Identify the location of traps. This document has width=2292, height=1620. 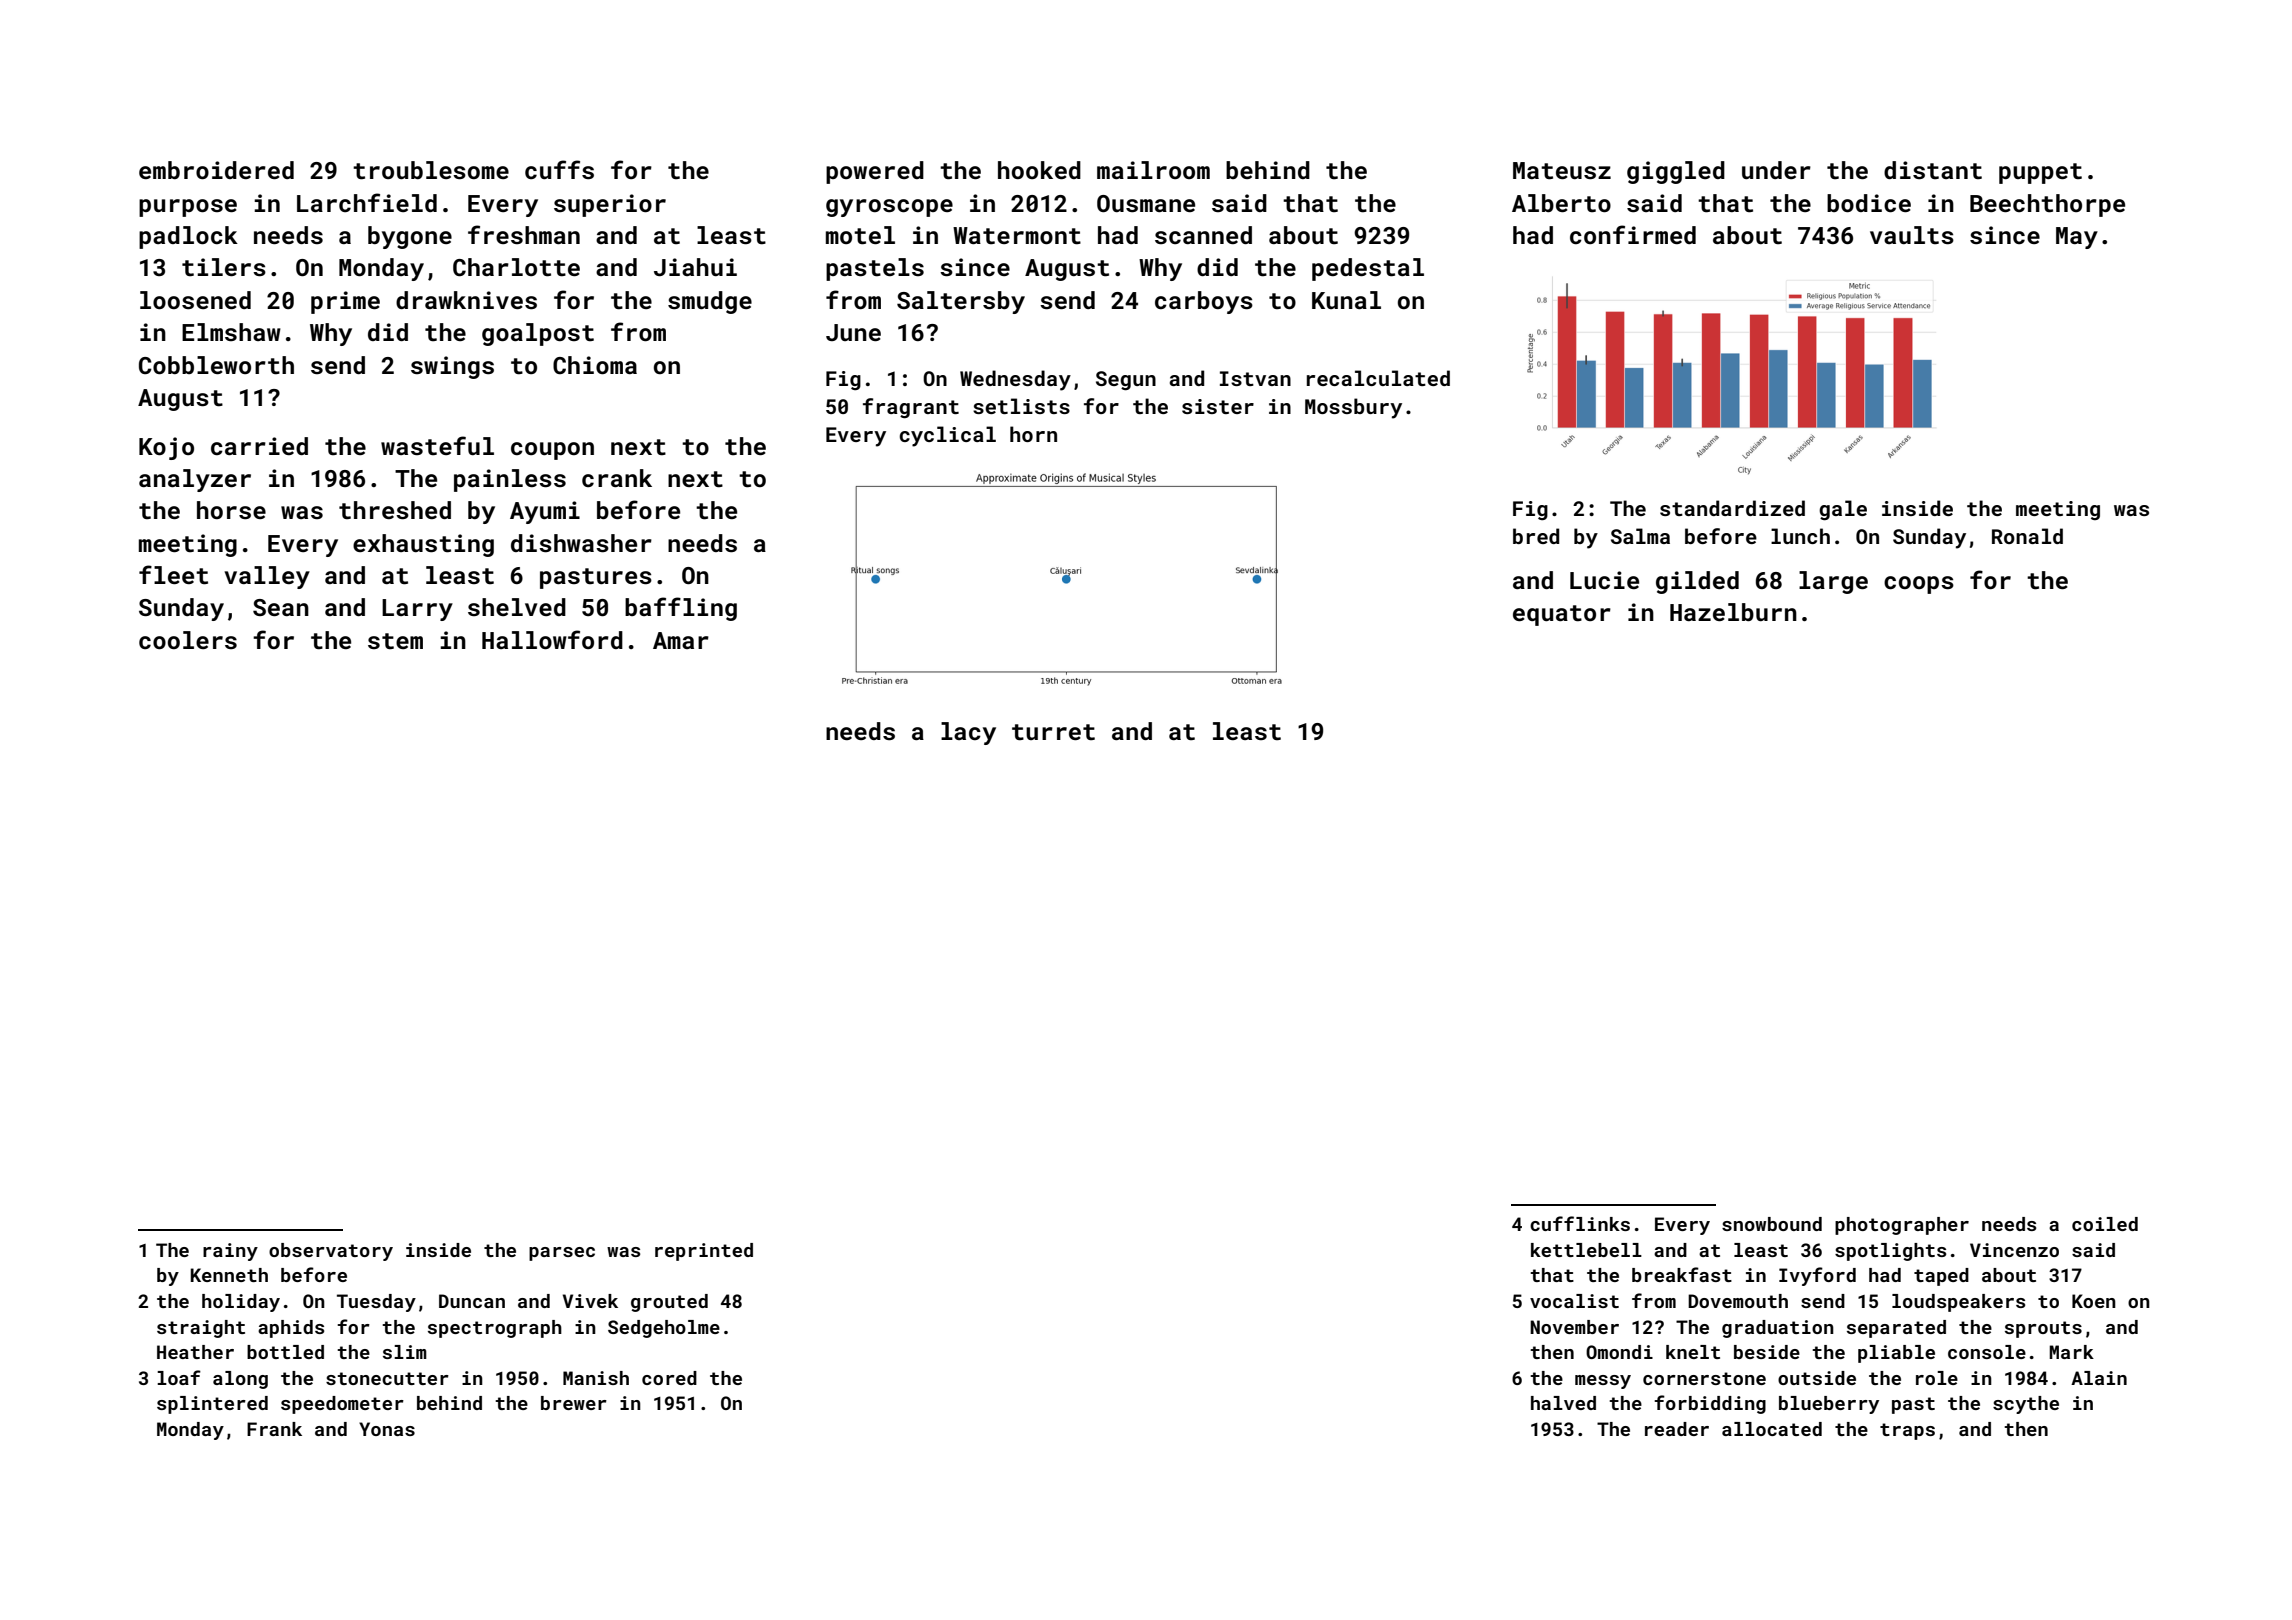
(1907, 1431).
